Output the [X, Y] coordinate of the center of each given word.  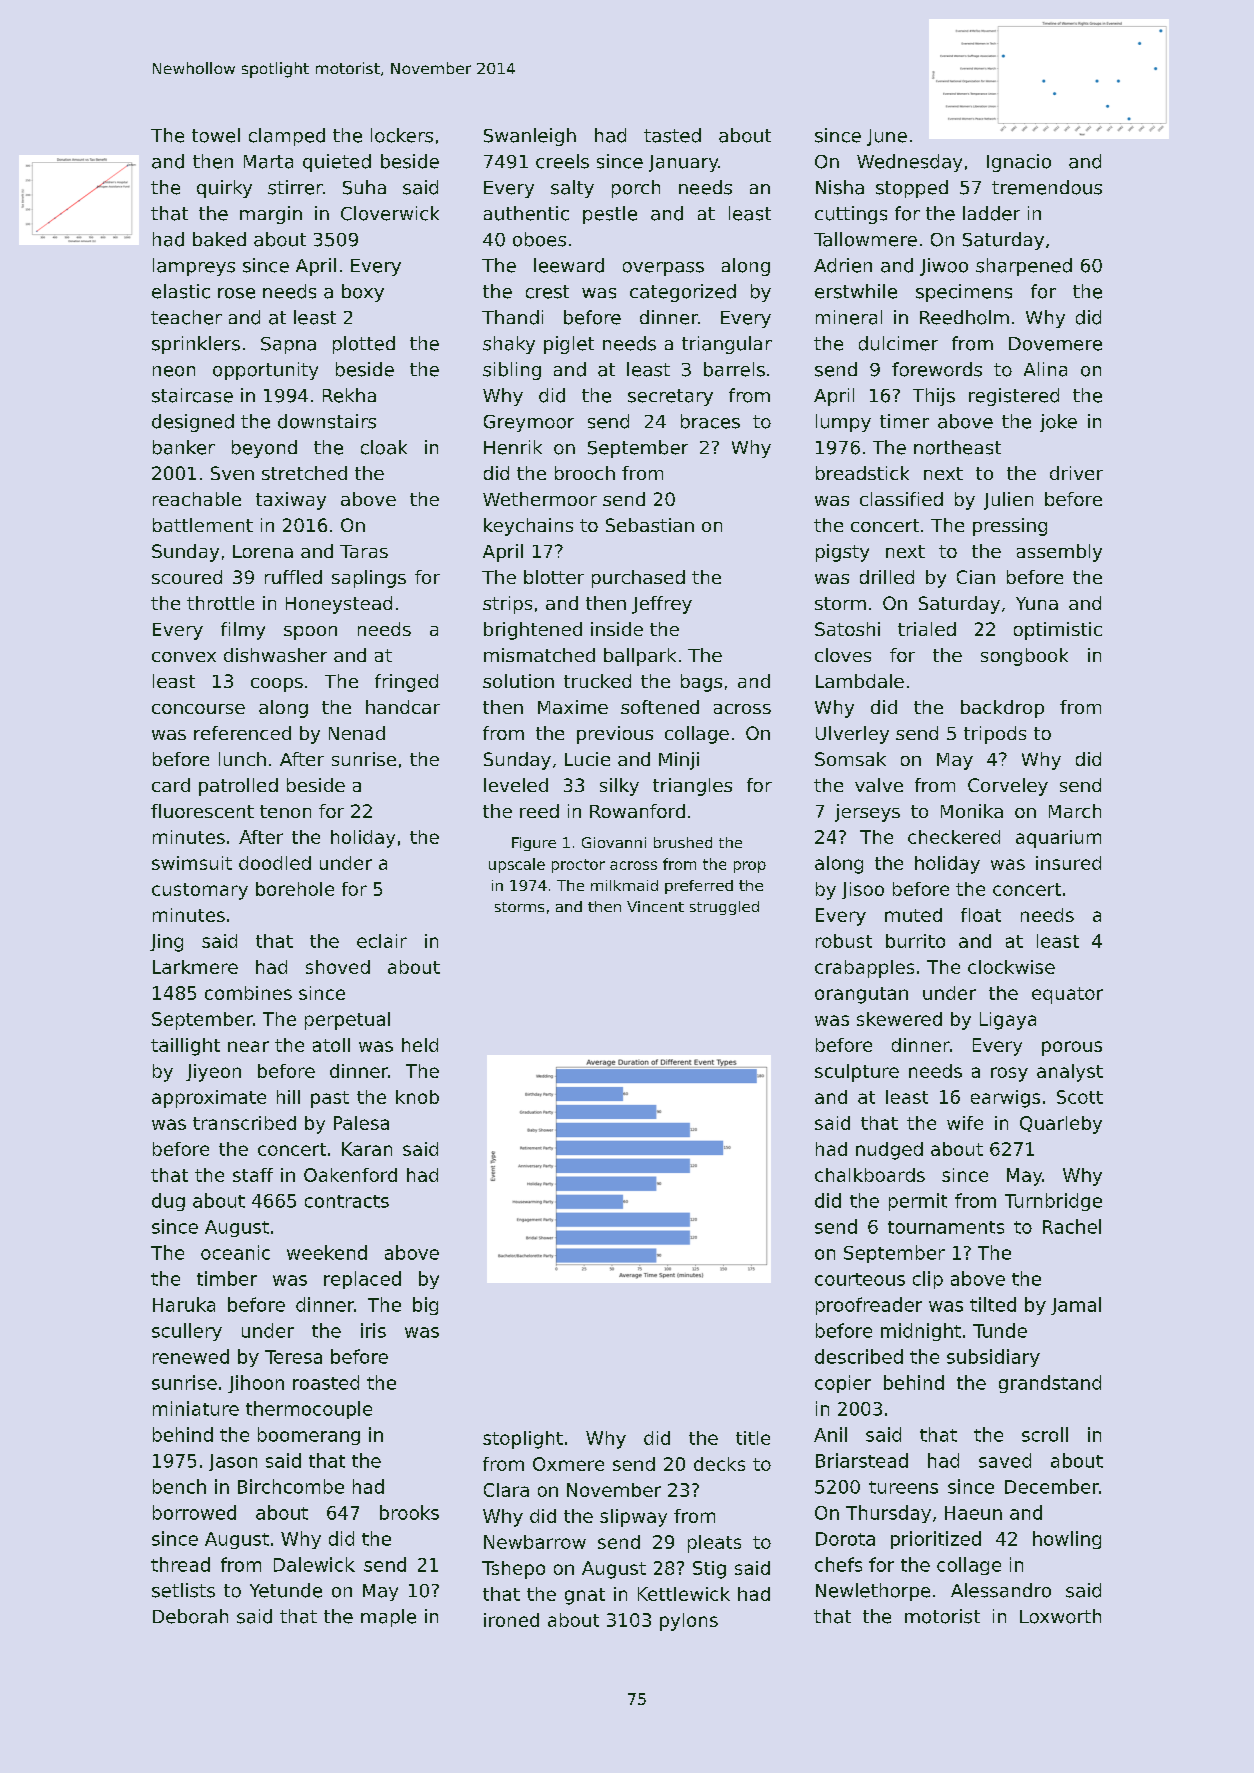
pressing [1010, 527]
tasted [672, 135]
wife [965, 1123]
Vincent [655, 906]
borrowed [194, 1512]
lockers [402, 135]
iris [373, 1330]
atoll [331, 1045]
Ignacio [1019, 163]
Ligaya [1008, 1021]
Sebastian [650, 525]
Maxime [573, 707]
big [425, 1306]
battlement [203, 525]
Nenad [357, 733]
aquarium [1058, 839]
